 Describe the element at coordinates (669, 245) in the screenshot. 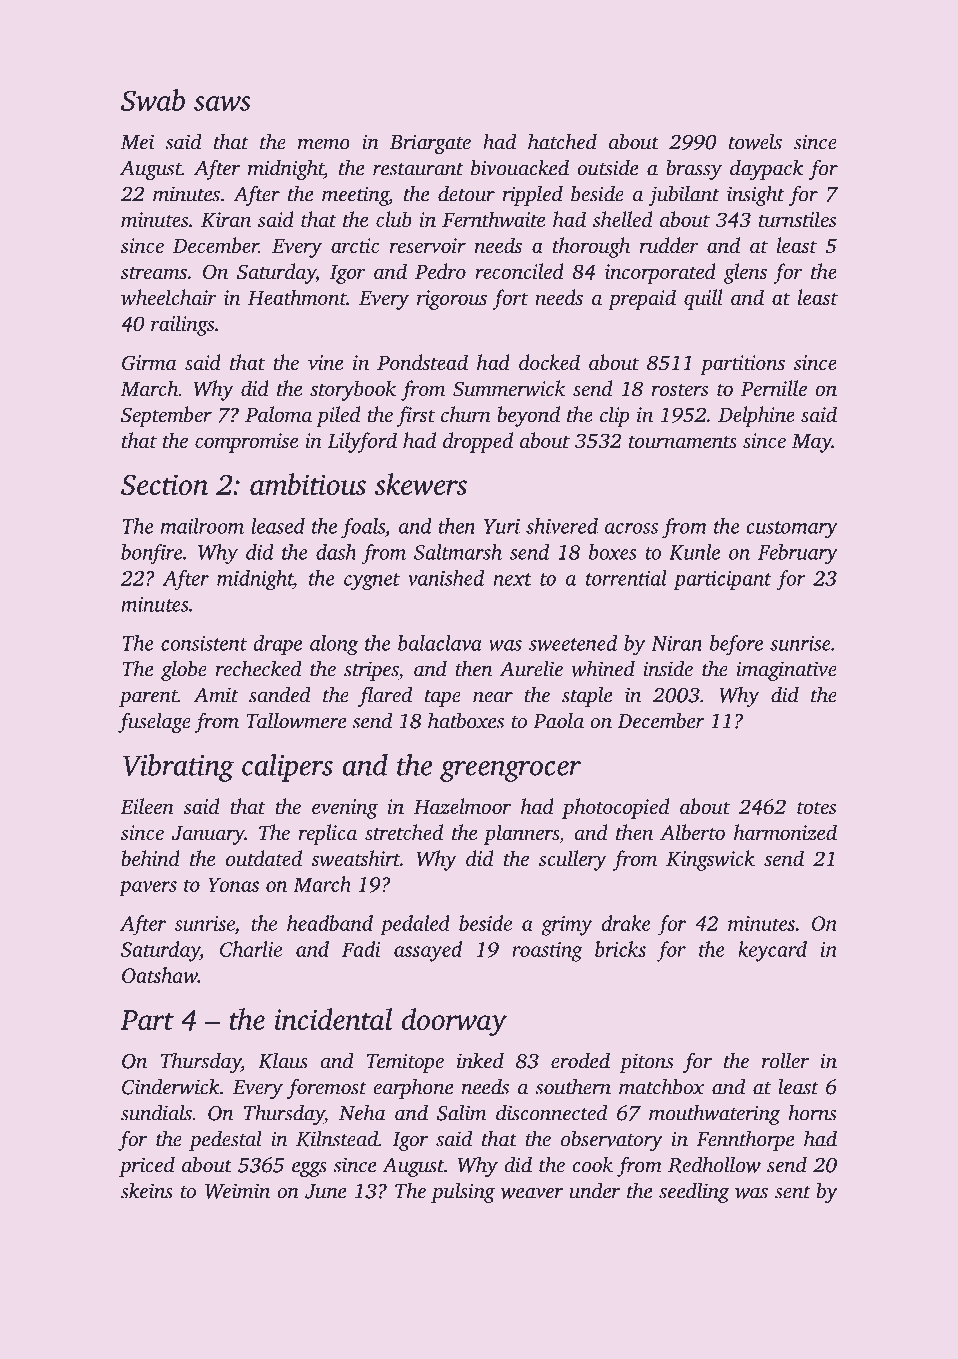

I see `rudder` at that location.
